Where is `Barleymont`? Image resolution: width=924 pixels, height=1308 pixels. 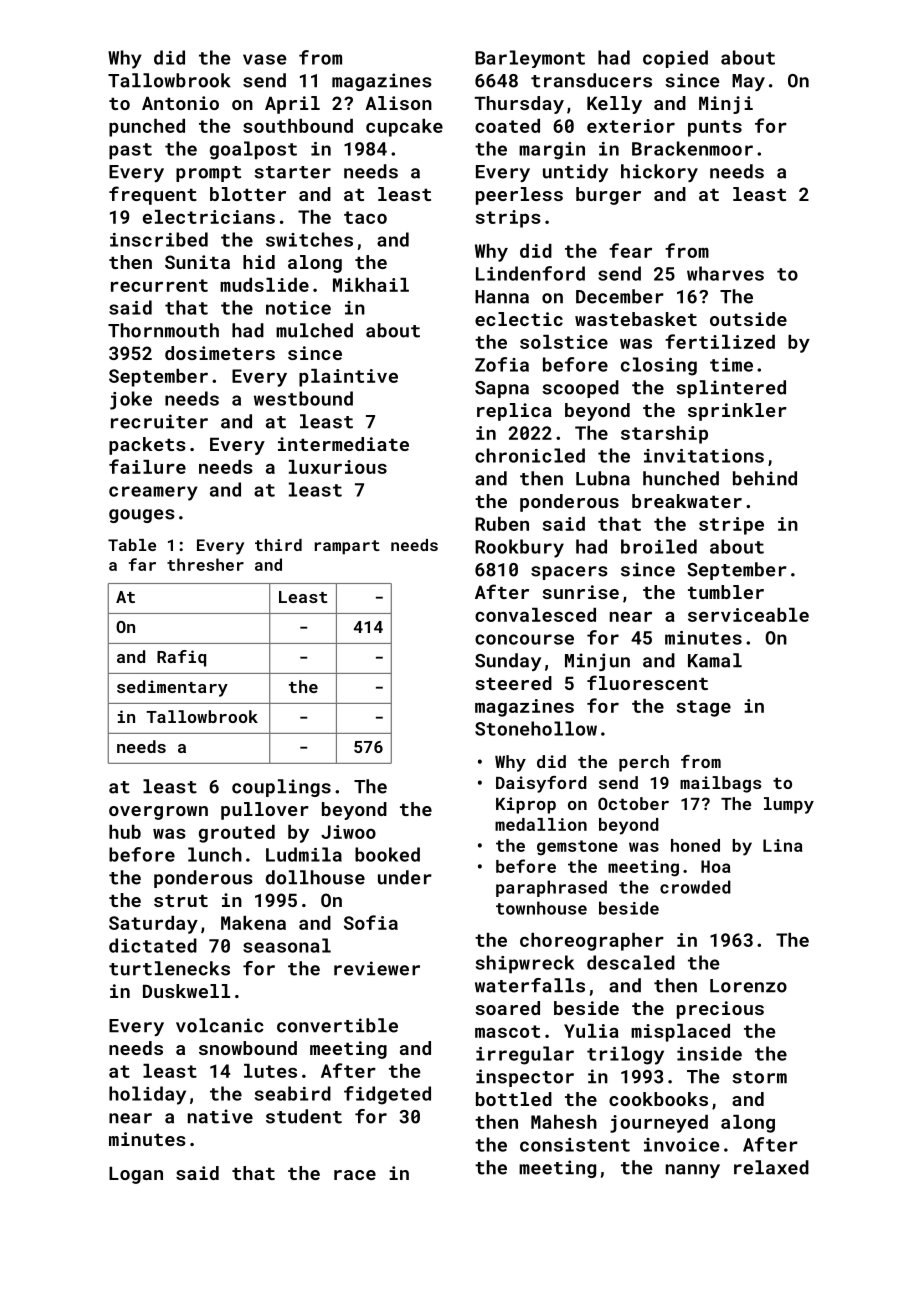
Barleymont is located at coordinates (530, 59).
